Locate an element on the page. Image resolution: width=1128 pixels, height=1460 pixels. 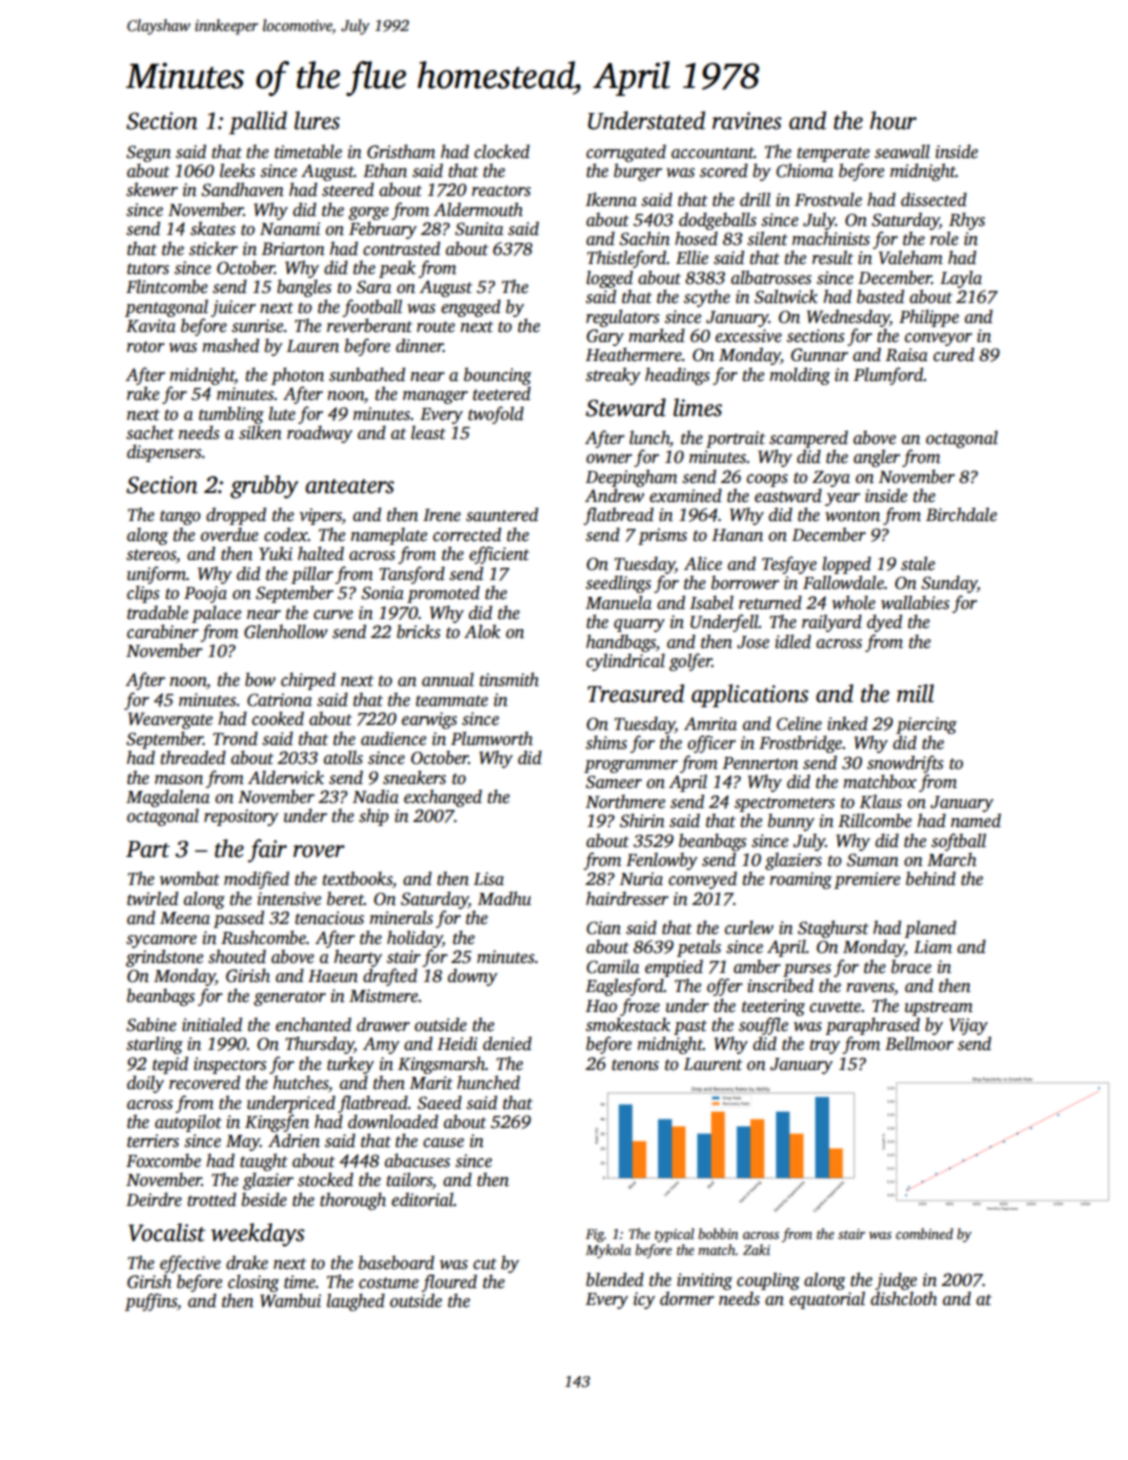
equatorial is located at coordinates (827, 1300).
